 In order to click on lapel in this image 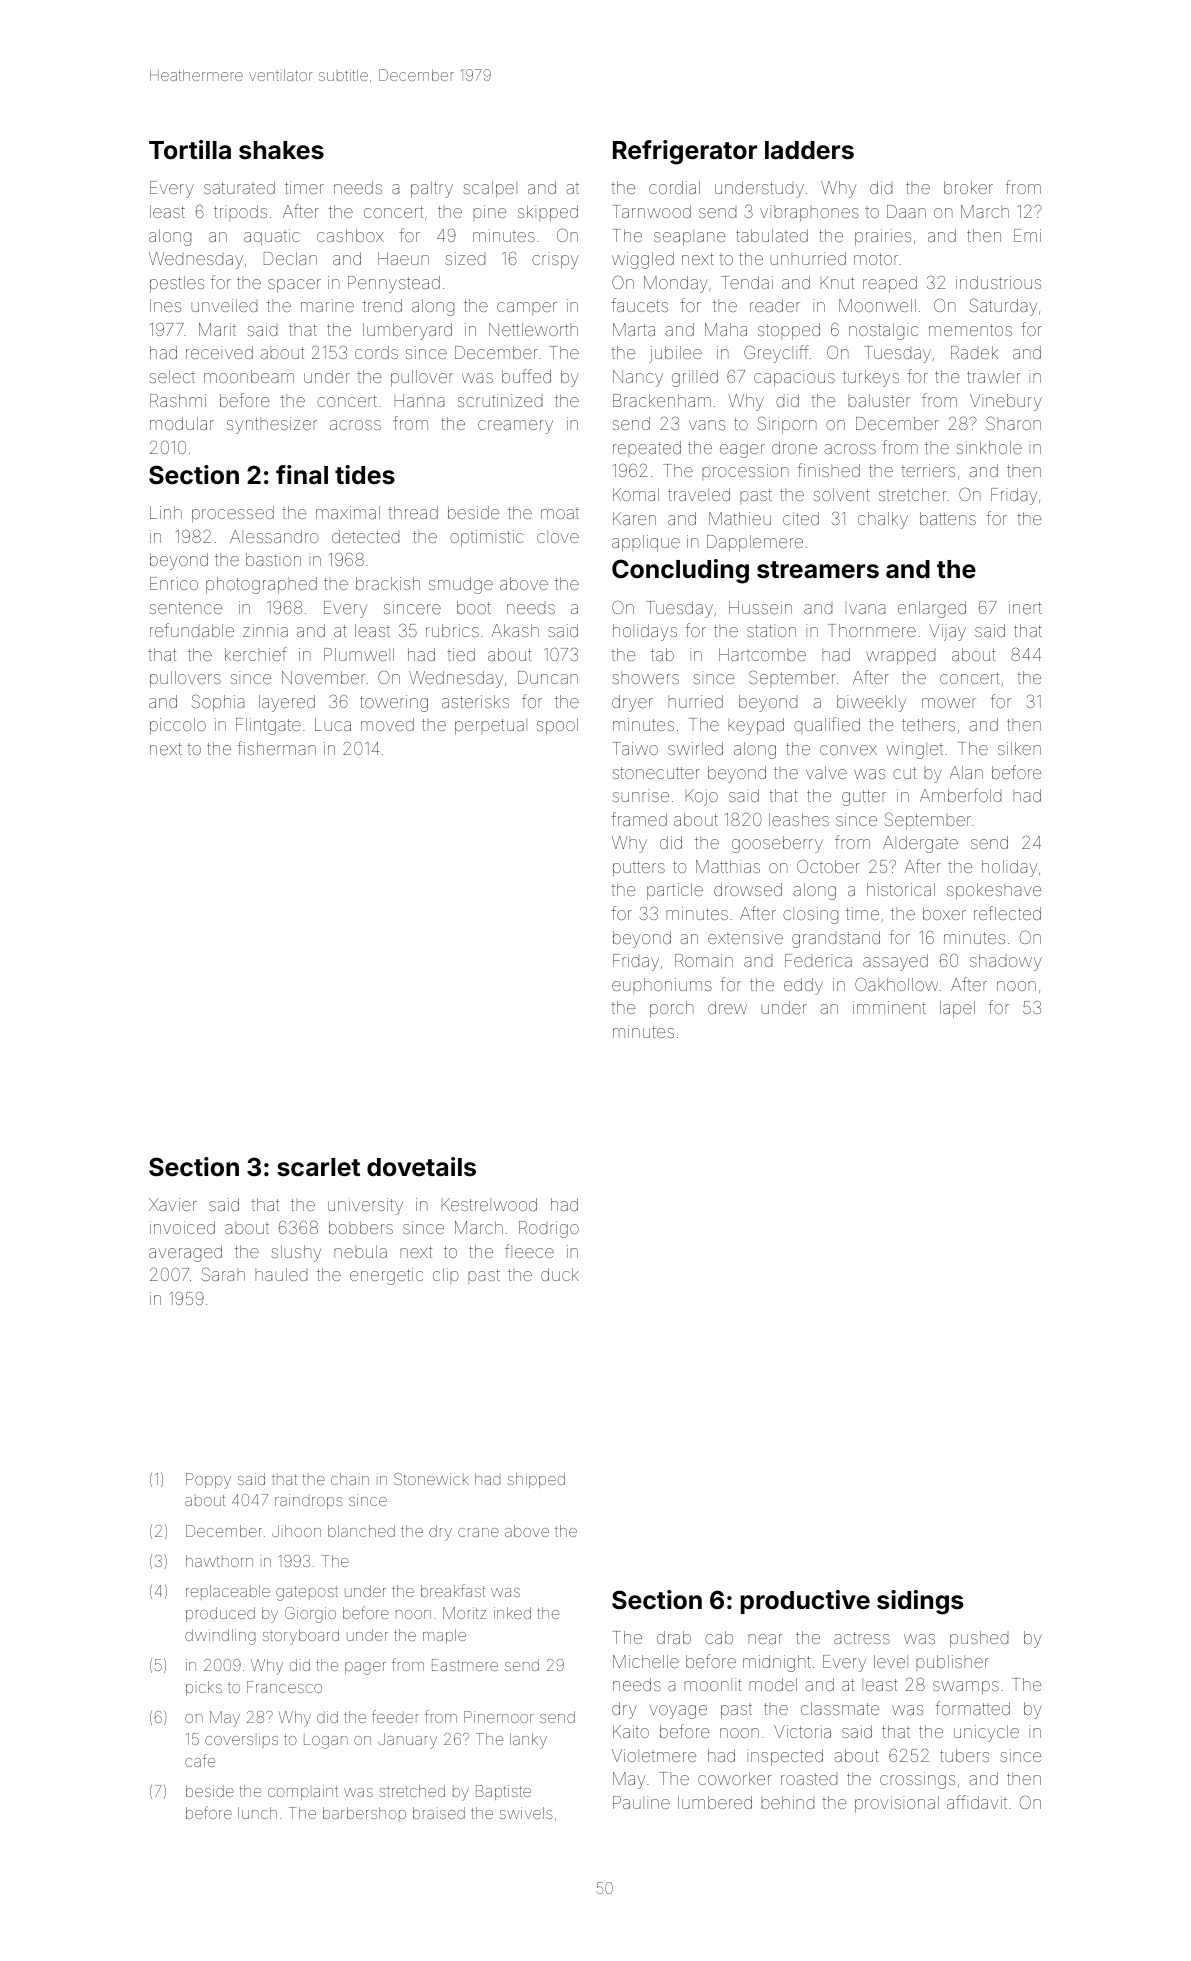, I will do `click(957, 1009)`.
